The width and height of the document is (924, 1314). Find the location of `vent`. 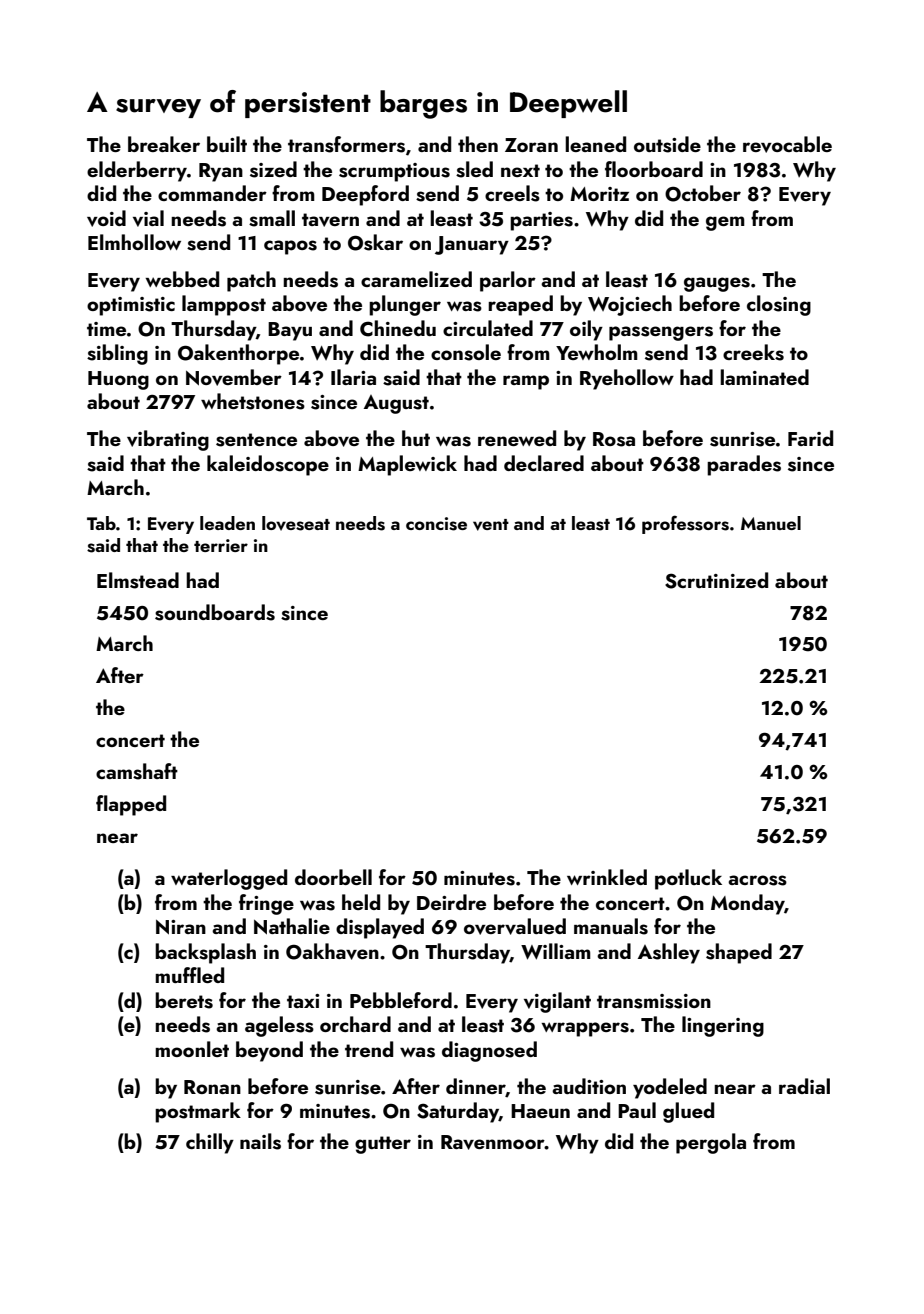

vent is located at coordinates (491, 525).
